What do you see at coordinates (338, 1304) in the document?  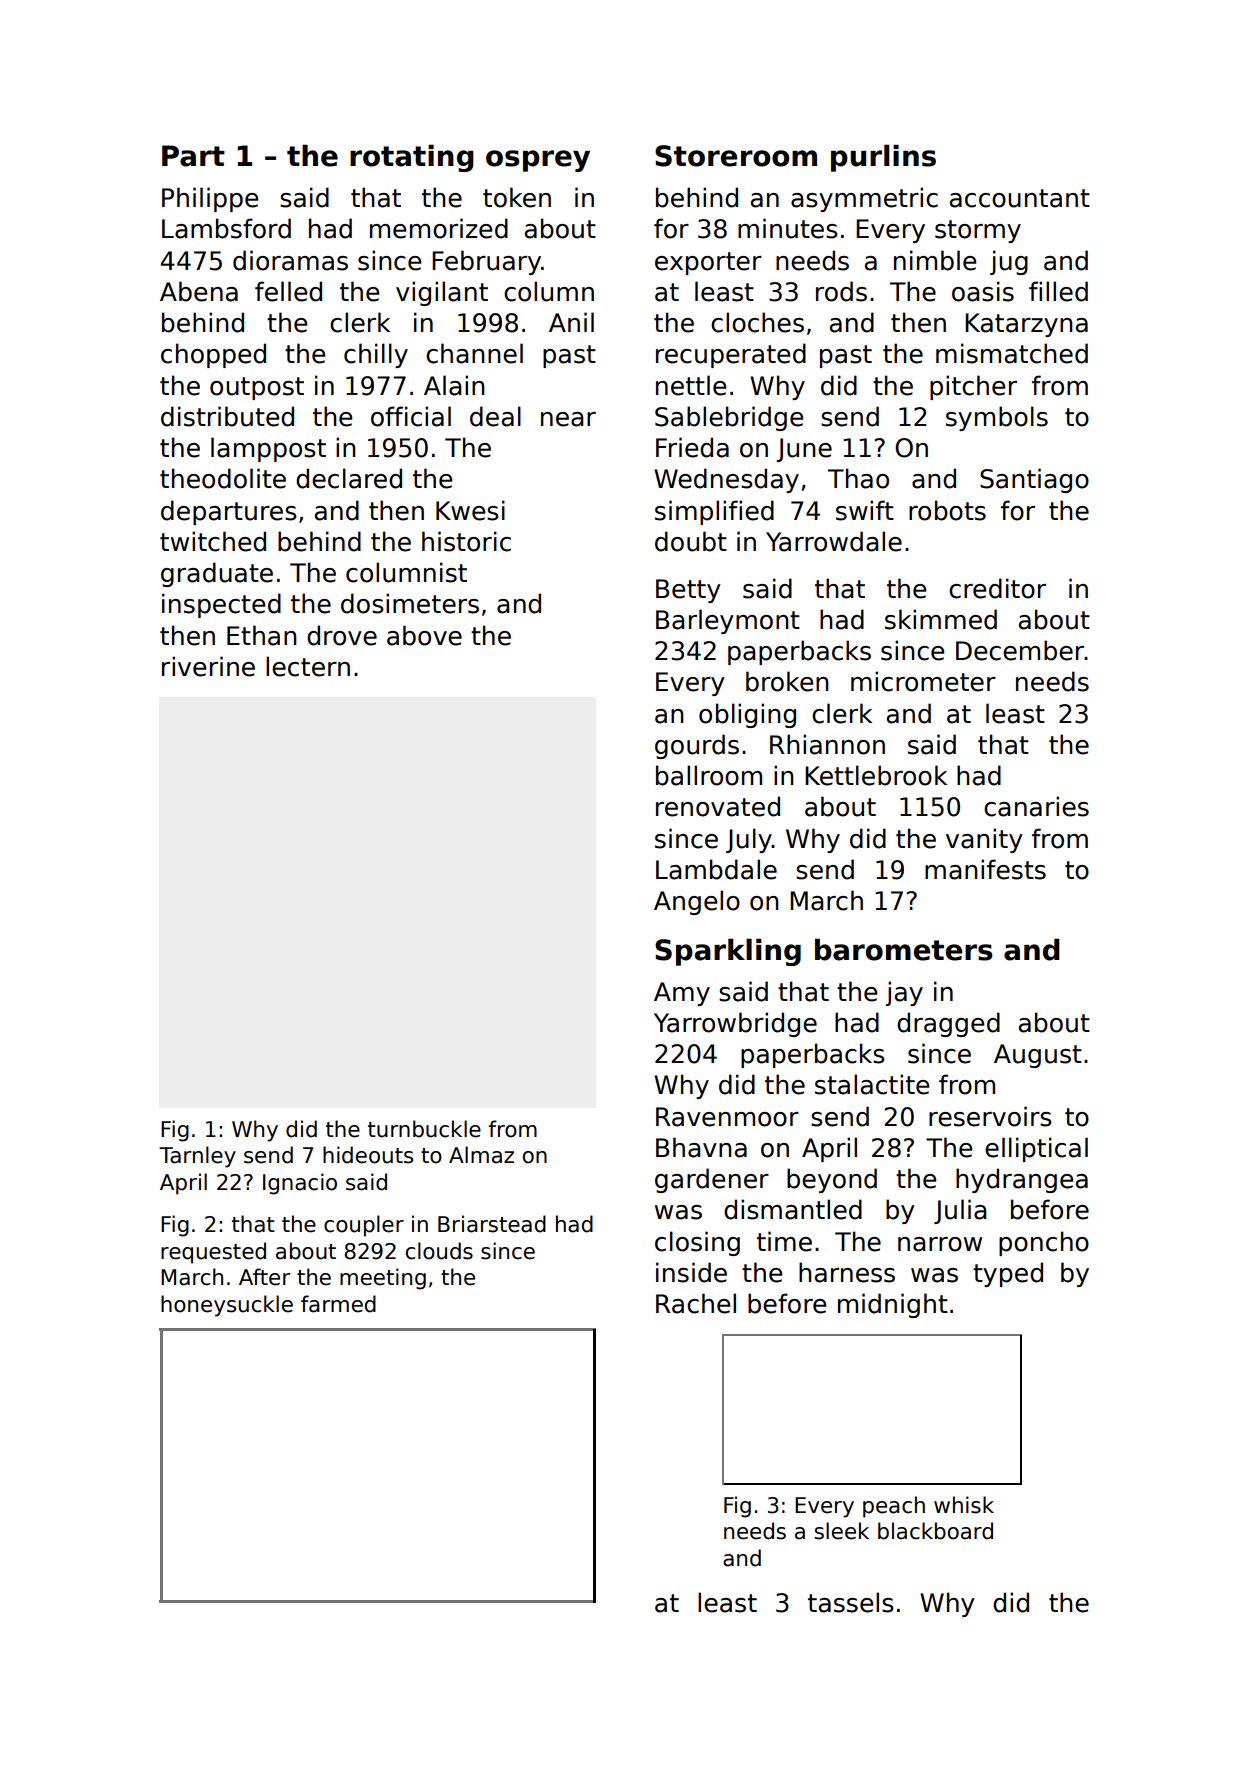 I see `farmed` at bounding box center [338, 1304].
